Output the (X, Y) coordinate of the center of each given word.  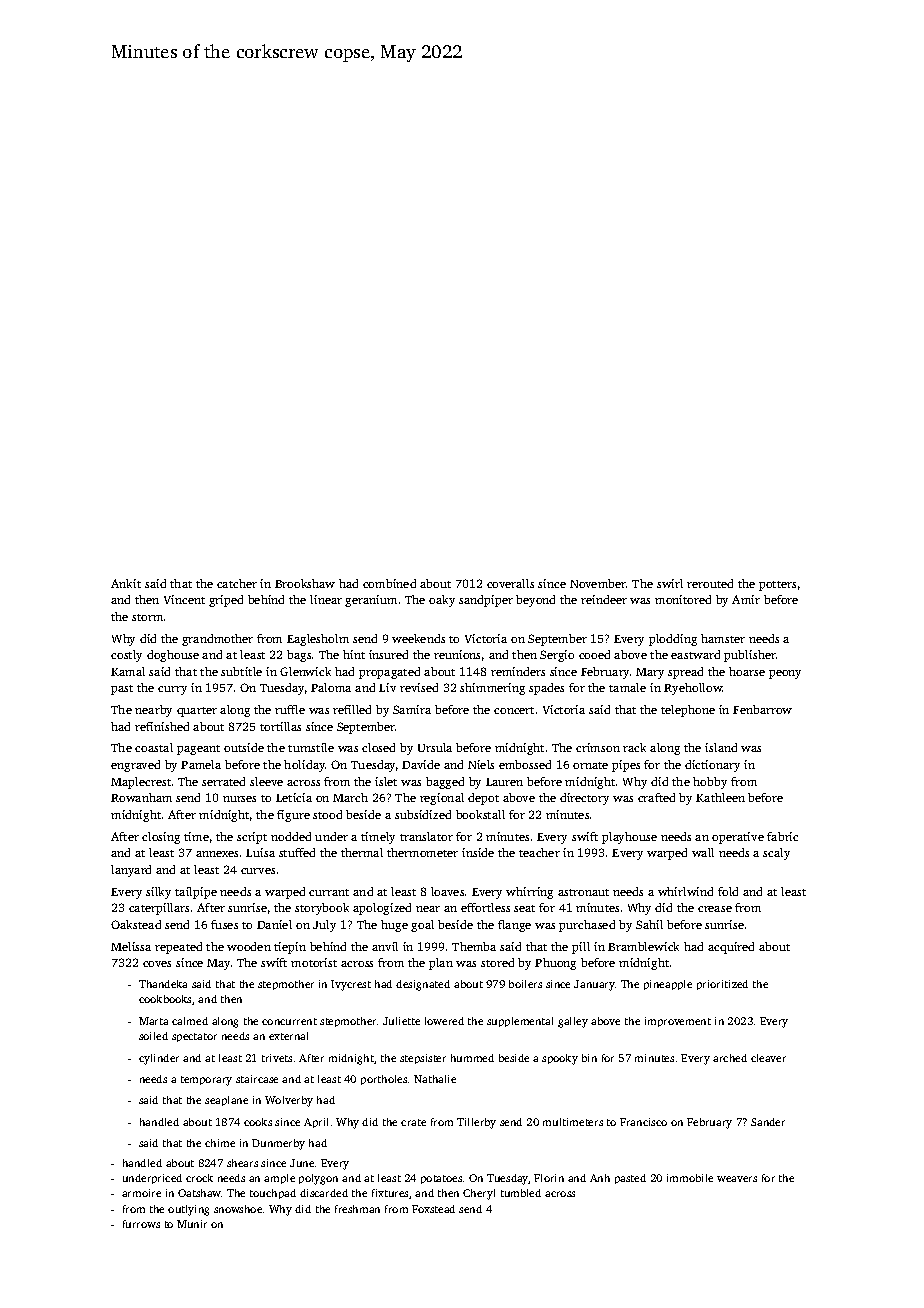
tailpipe (196, 893)
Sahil (649, 924)
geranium (371, 601)
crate (413, 1122)
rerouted (710, 583)
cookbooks (165, 999)
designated (423, 985)
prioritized (722, 985)
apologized (382, 909)
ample (279, 1179)
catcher (237, 583)
